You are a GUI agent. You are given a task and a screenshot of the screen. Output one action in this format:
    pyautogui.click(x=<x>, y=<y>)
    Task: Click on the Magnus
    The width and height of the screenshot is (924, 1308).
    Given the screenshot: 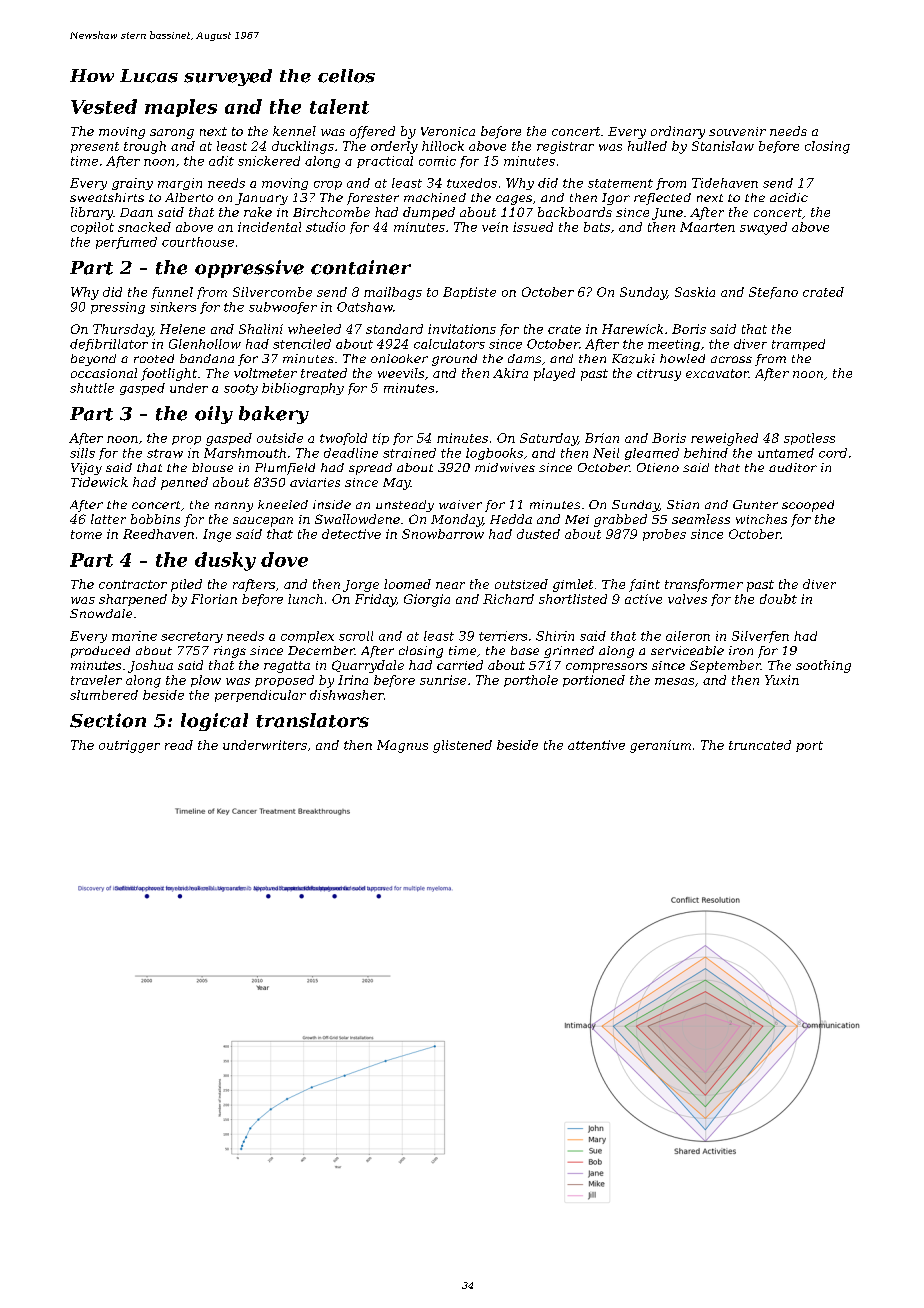 What is the action you would take?
    pyautogui.click(x=402, y=746)
